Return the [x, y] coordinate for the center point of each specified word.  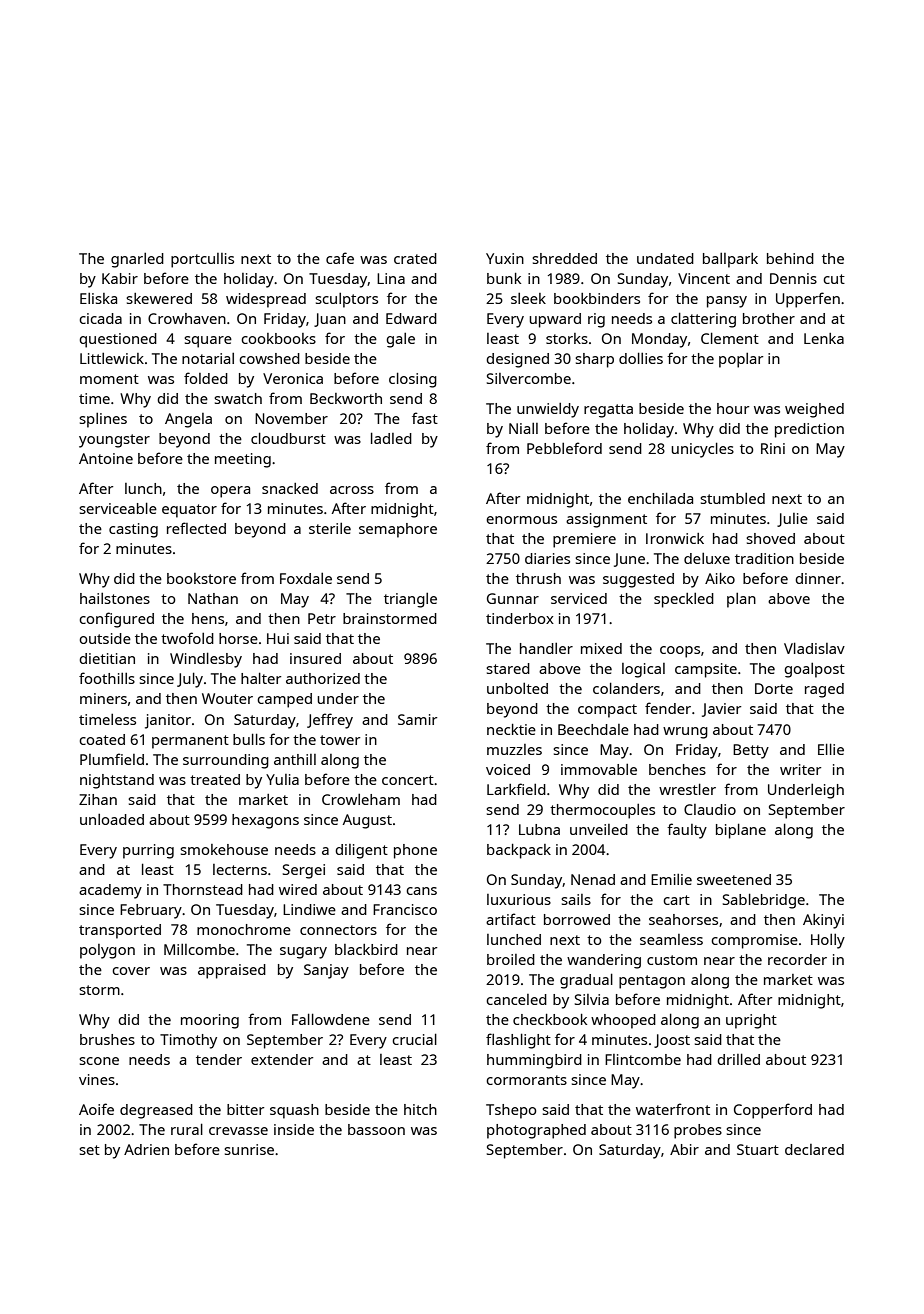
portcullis [202, 260]
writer [800, 769]
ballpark [730, 260]
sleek [528, 298]
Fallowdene [331, 1019]
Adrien [146, 1149]
